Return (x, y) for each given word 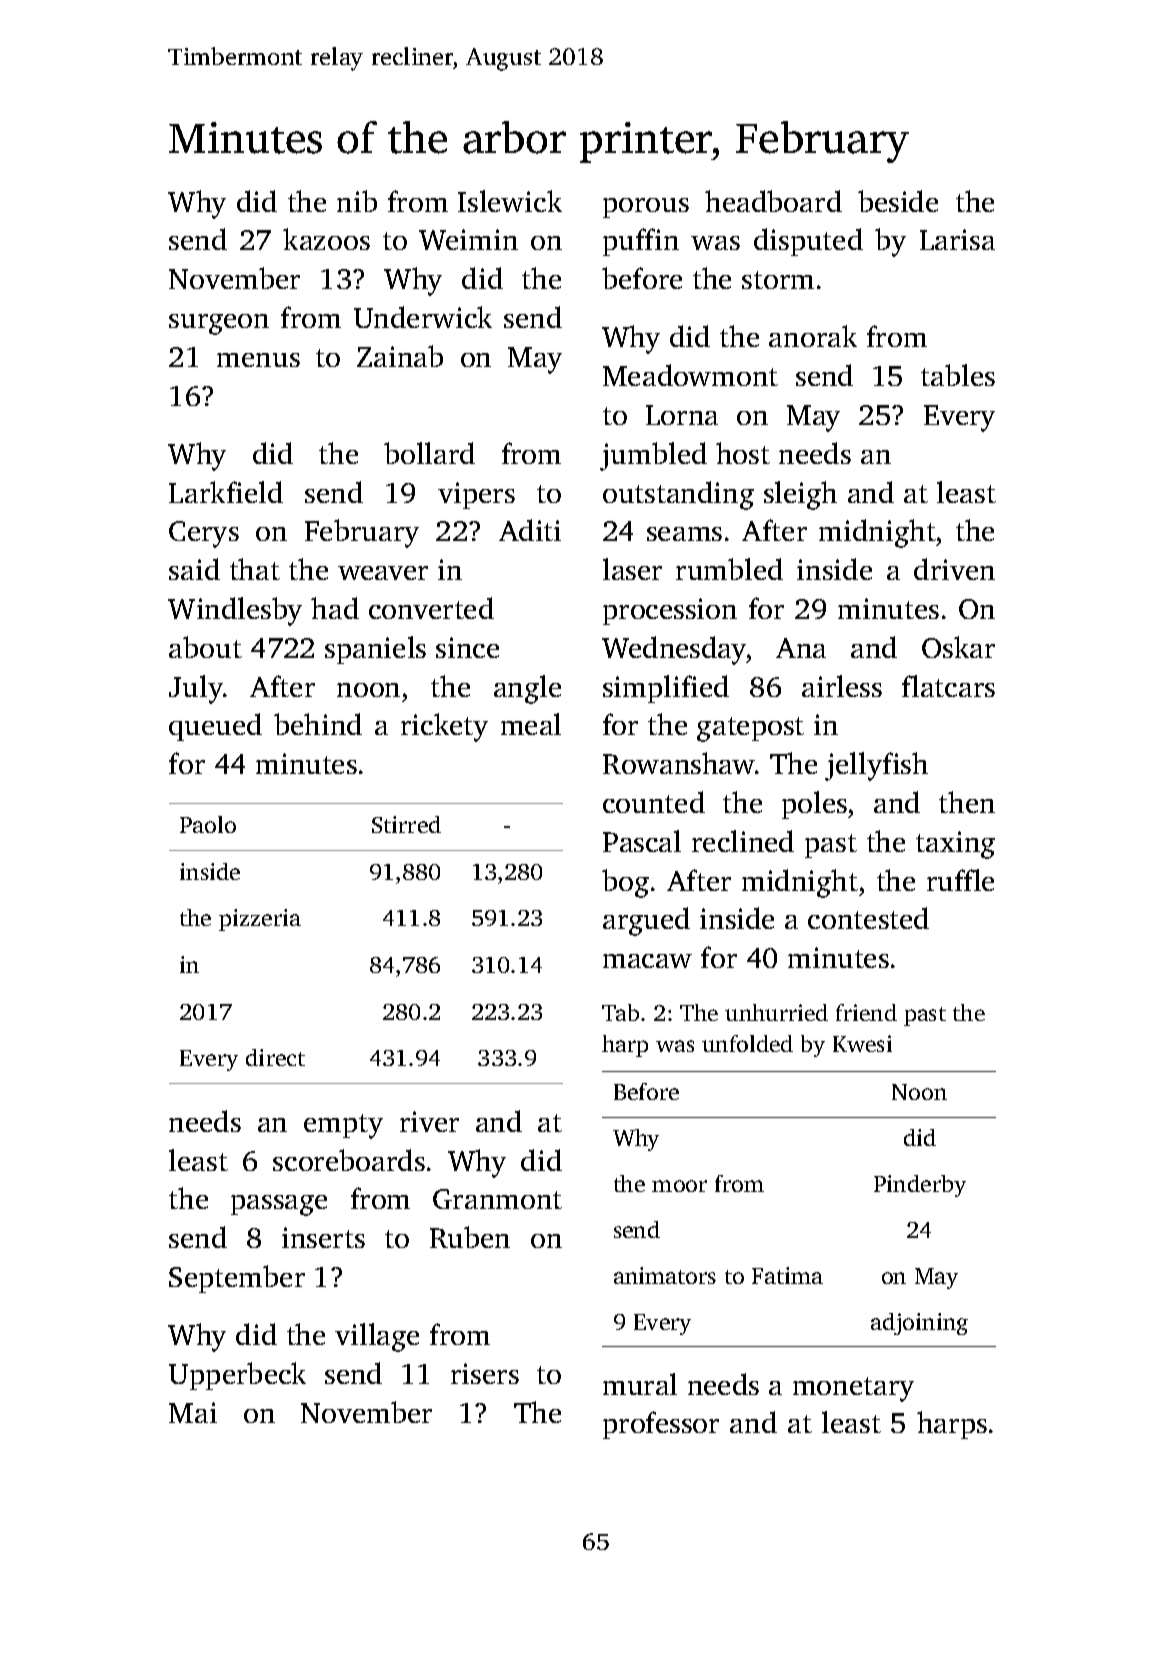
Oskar (958, 647)
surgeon (219, 324)
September (237, 1279)
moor (679, 1186)
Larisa (957, 239)
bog (625, 883)
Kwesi (862, 1043)
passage (279, 1205)
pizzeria (260, 920)
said (194, 569)
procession (670, 611)
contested (868, 918)
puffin (641, 242)
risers (485, 1373)
